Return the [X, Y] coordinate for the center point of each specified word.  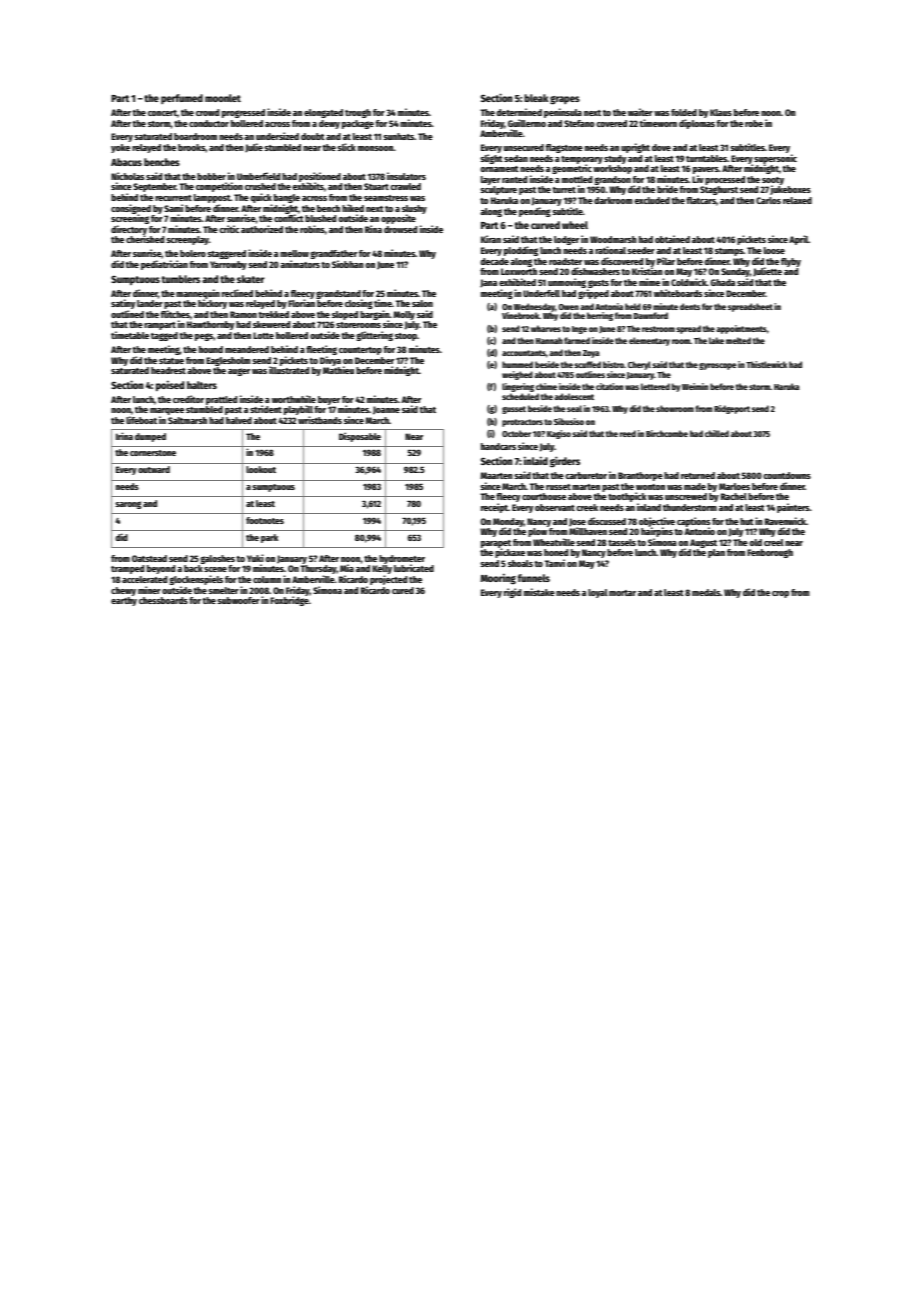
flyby [791, 262]
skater [250, 279]
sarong [128, 505]
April [798, 240]
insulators [406, 176]
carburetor [586, 475]
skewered [271, 324]
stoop [406, 337]
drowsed [400, 229]
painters [793, 508]
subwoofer [238, 600]
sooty [773, 181]
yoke [120, 148]
